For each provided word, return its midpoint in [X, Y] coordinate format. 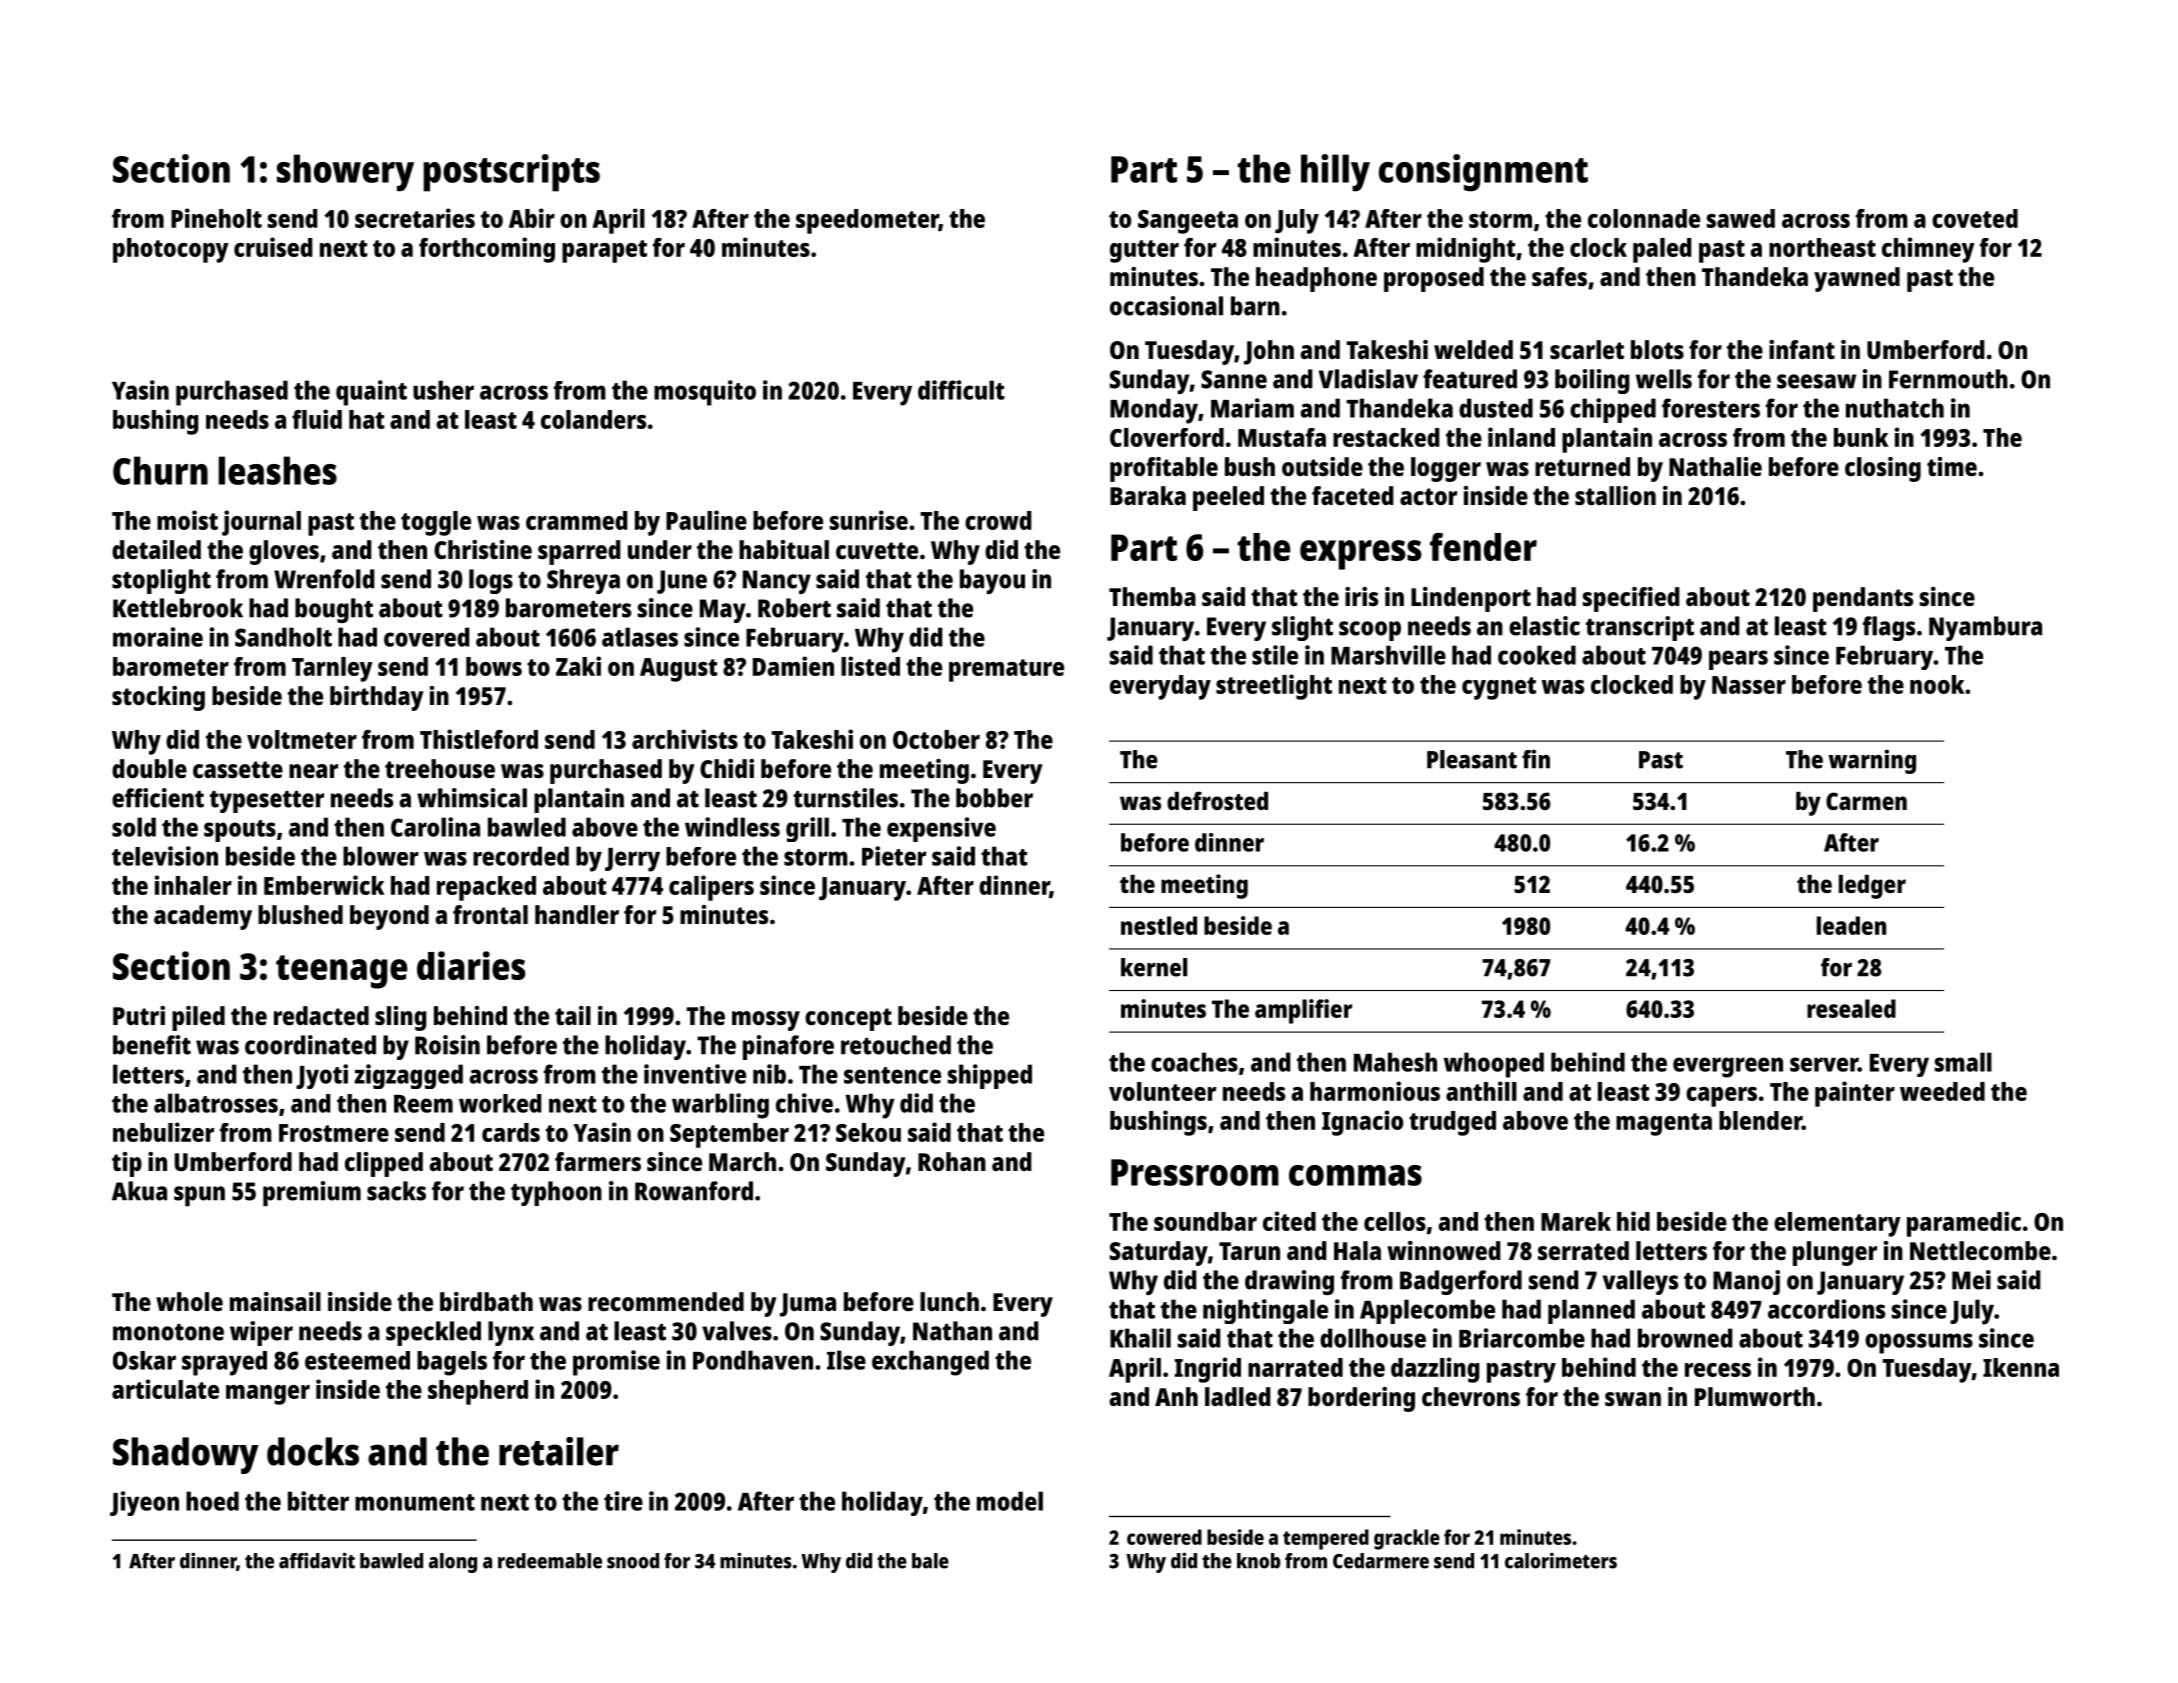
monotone [168, 1332]
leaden [1851, 925]
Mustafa [1282, 437]
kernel [1154, 967]
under [660, 549]
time [1952, 466]
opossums [1919, 1343]
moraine [158, 637]
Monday [1154, 411]
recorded [521, 856]
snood [633, 1561]
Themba [1152, 596]
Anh [1176, 1396]
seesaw [1816, 381]
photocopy [171, 250]
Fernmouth [1948, 379]
